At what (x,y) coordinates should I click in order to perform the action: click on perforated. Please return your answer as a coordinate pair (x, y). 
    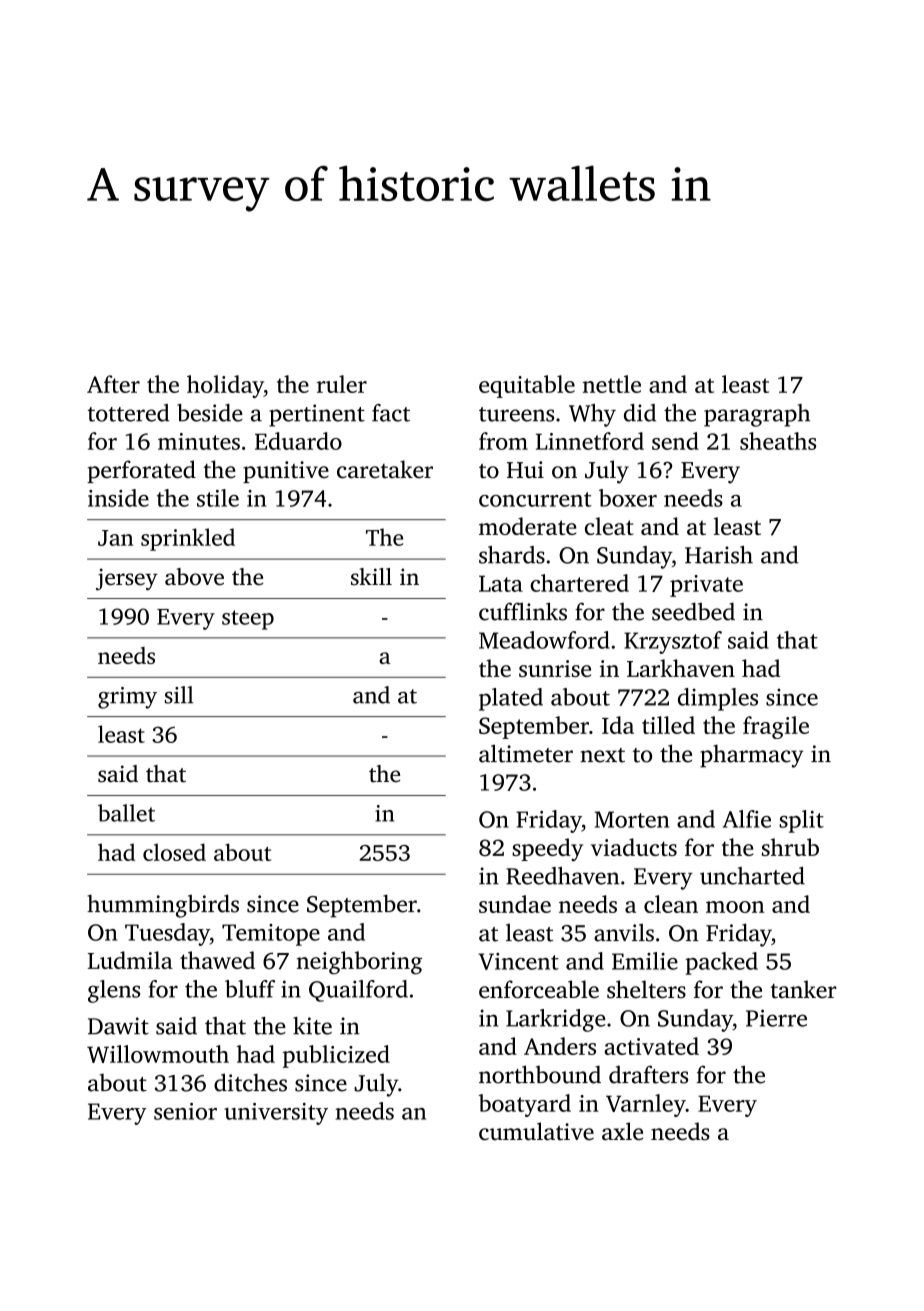
    Looking at the image, I should click on (141, 471).
